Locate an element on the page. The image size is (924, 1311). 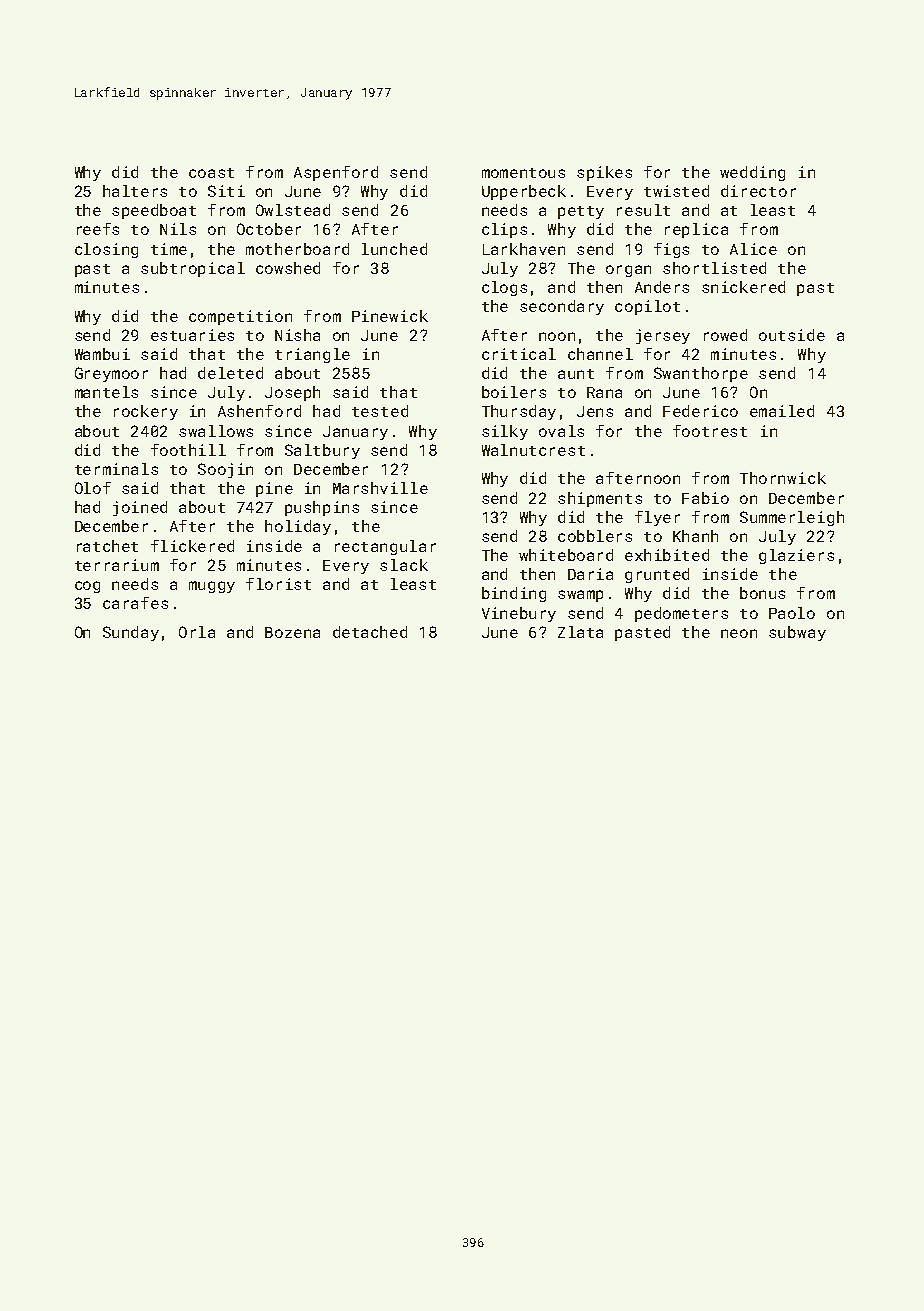
Aspenford is located at coordinates (336, 173).
